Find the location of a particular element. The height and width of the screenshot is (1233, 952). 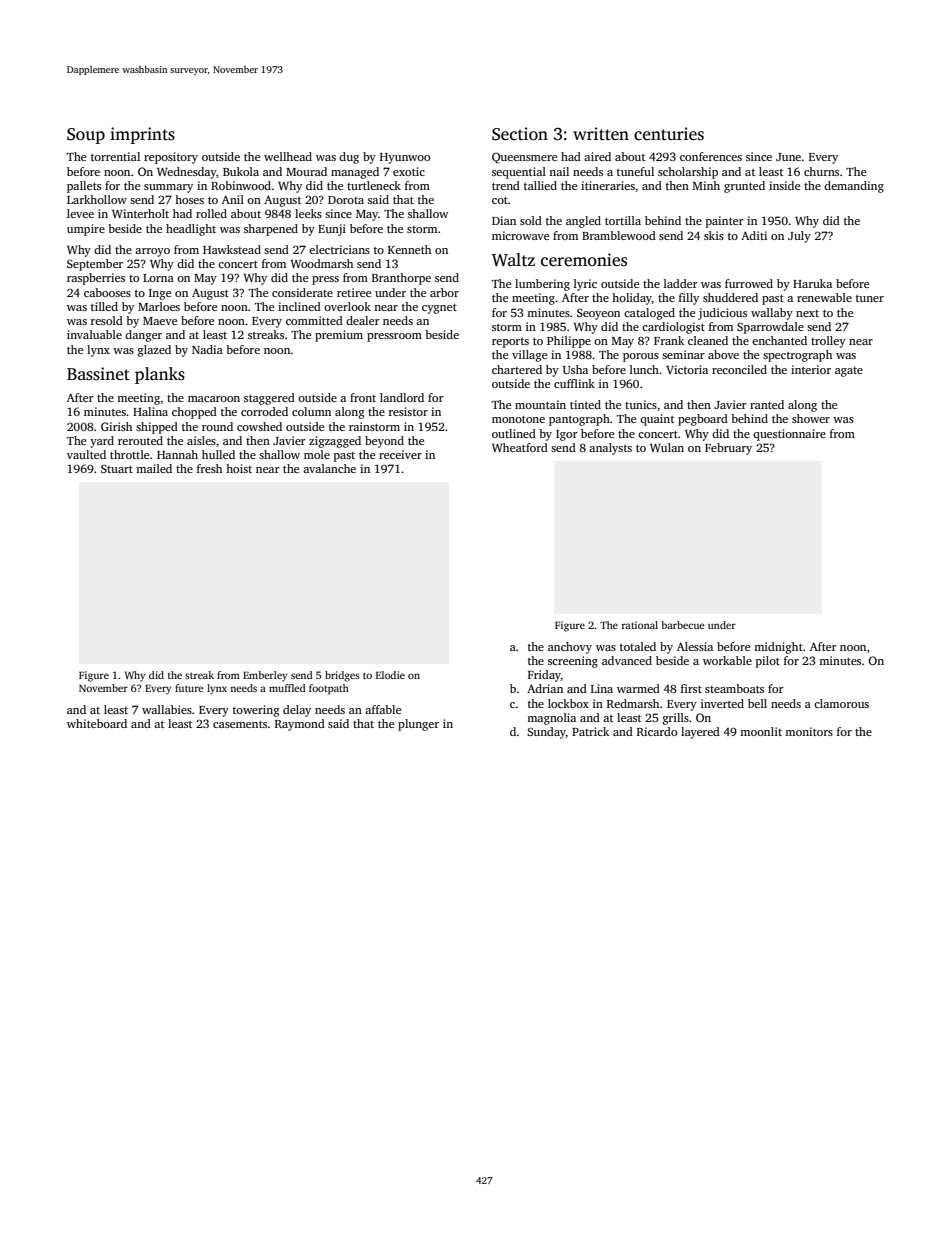

Emberley is located at coordinates (265, 676).
